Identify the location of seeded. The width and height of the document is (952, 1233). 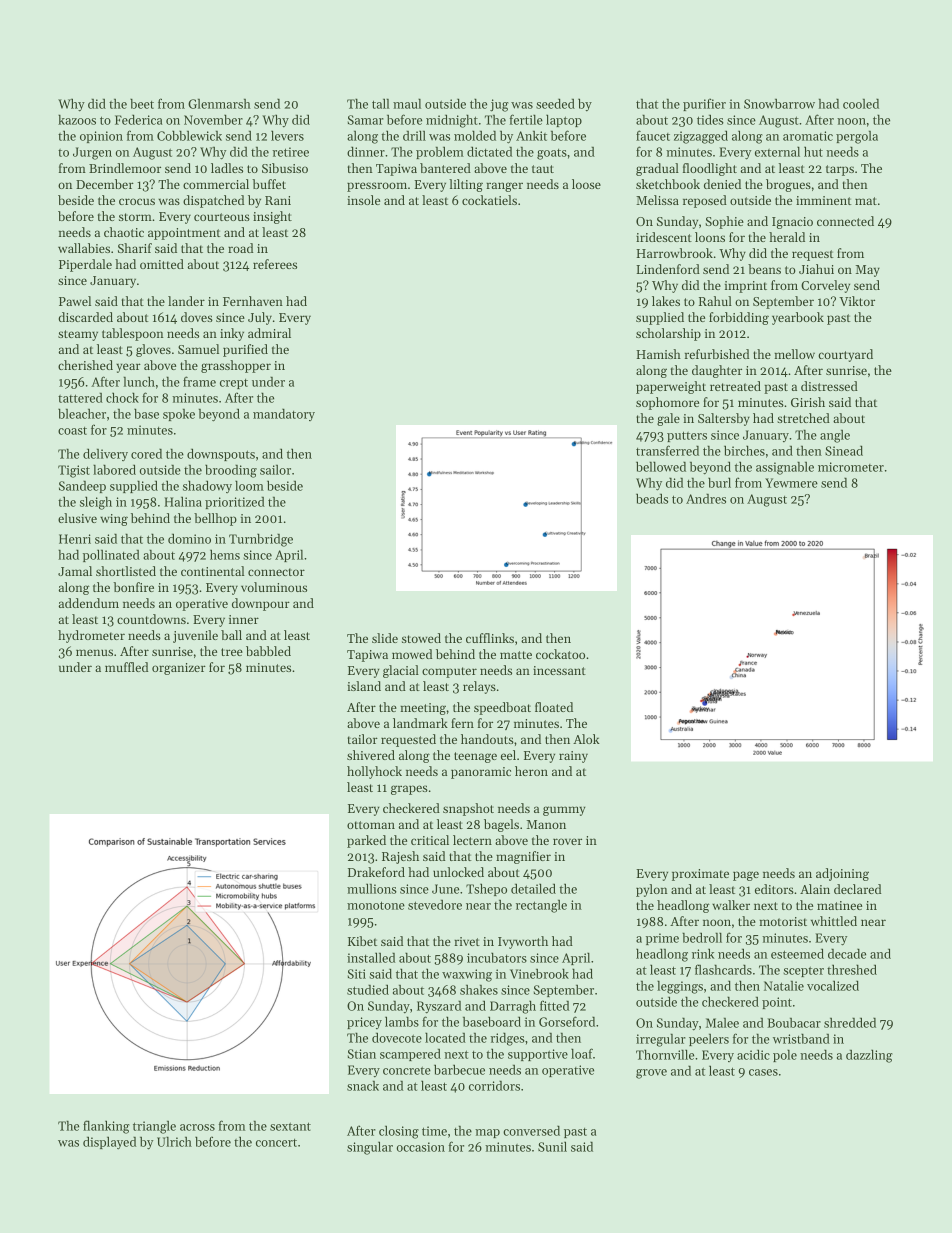
(555, 103).
